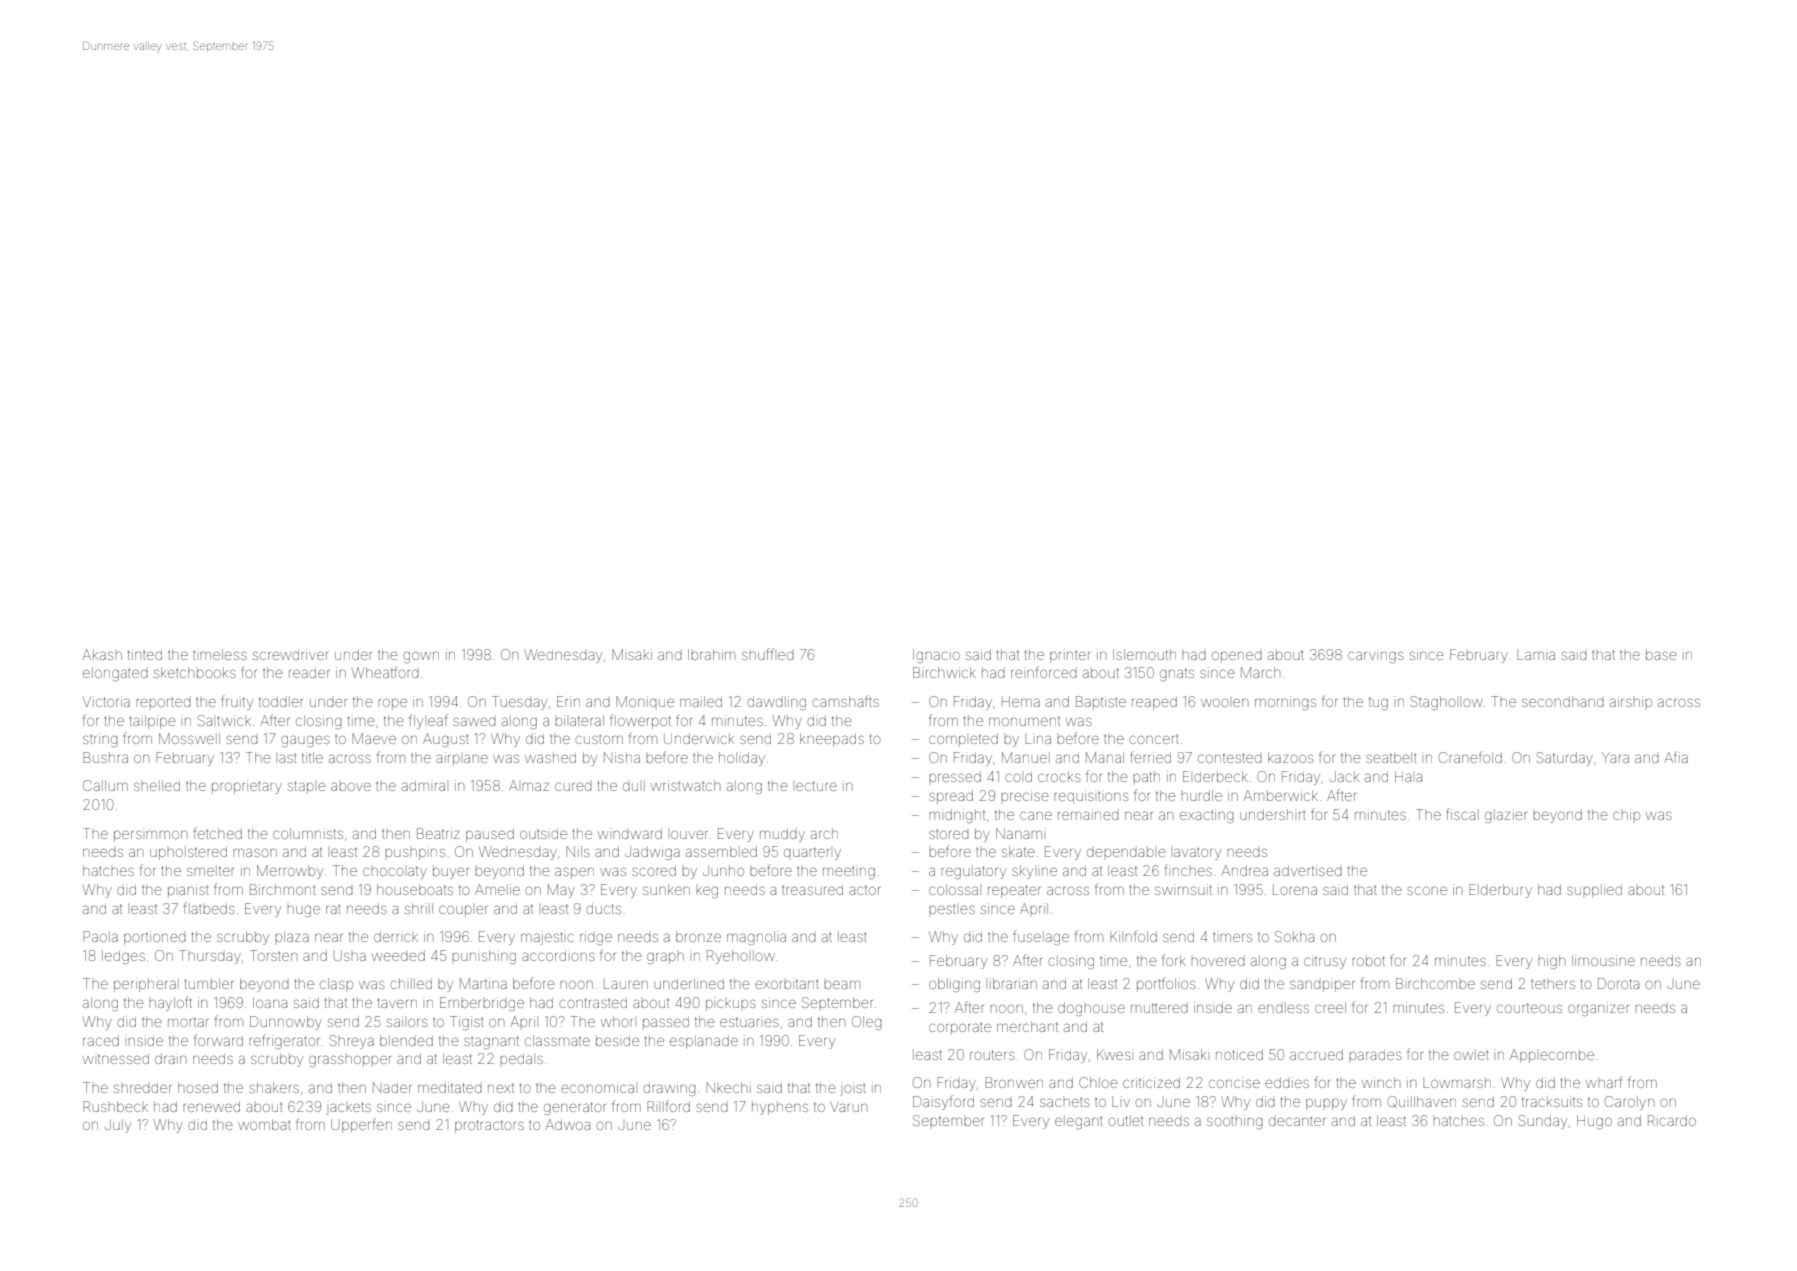  Describe the element at coordinates (704, 1042) in the screenshot. I see `esplanade` at that location.
